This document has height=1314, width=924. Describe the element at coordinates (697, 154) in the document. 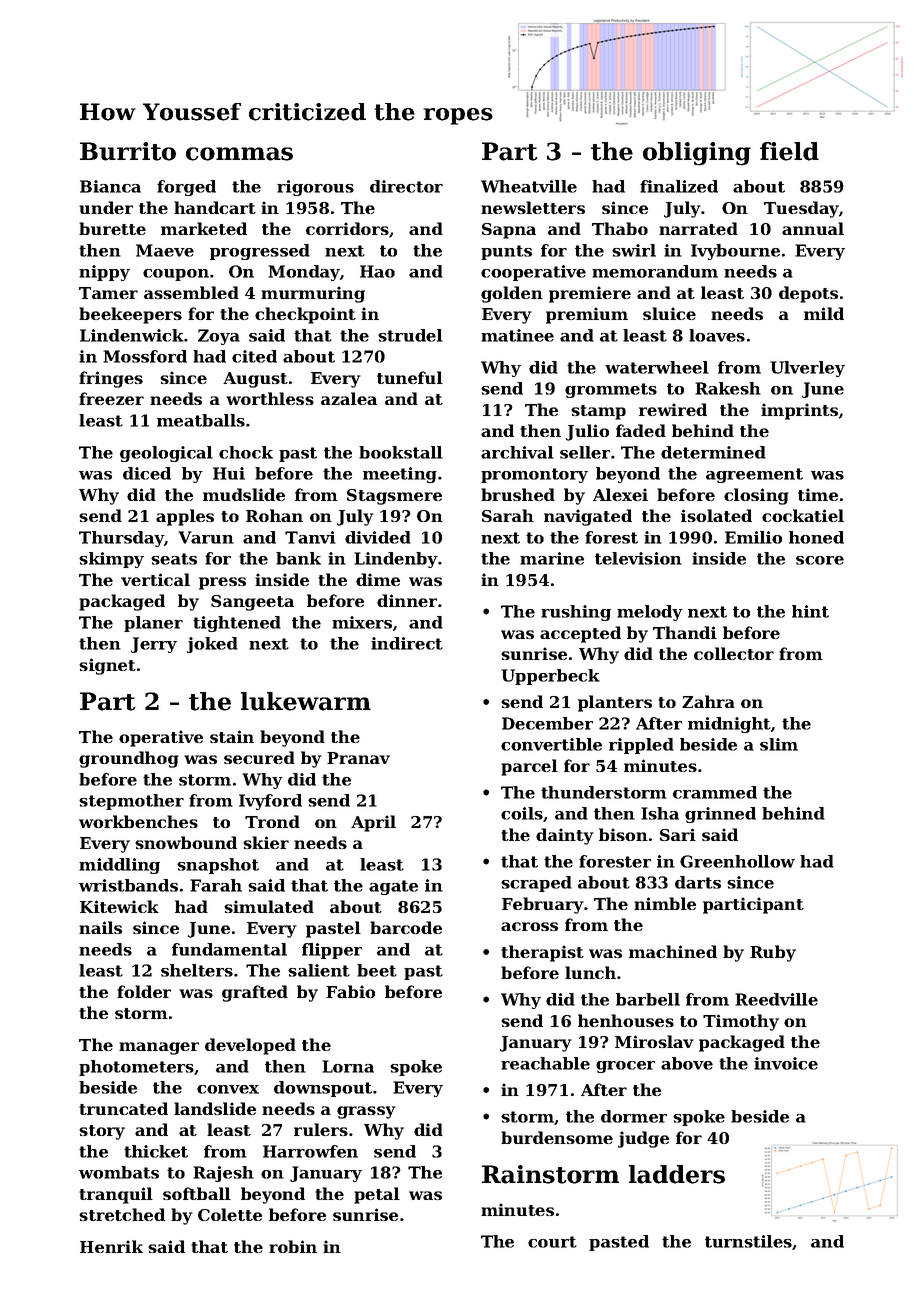

I see `obliging` at that location.
